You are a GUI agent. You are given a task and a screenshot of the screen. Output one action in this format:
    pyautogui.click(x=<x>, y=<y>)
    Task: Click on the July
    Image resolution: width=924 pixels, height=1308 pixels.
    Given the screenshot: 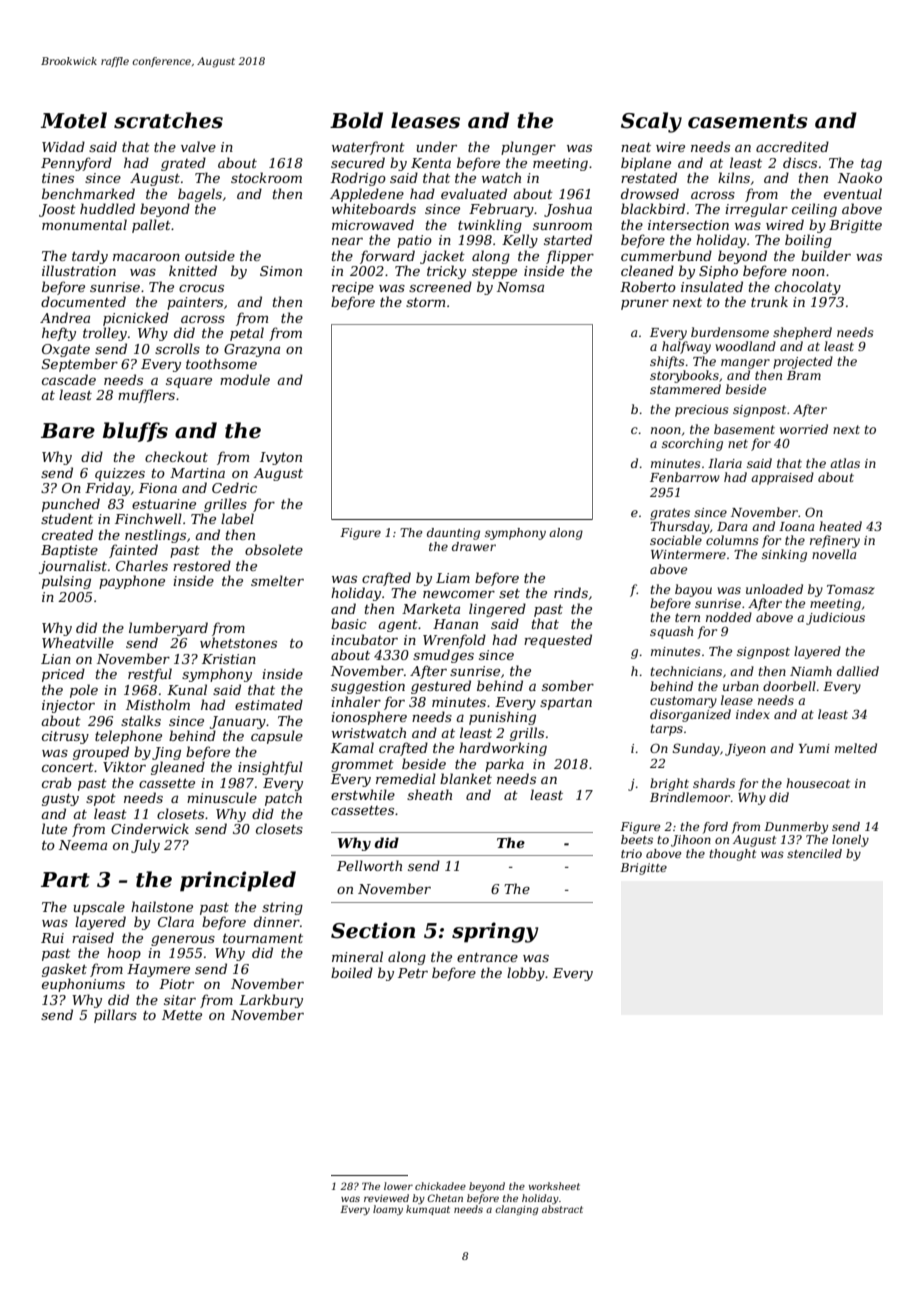 What is the action you would take?
    pyautogui.click(x=145, y=846)
